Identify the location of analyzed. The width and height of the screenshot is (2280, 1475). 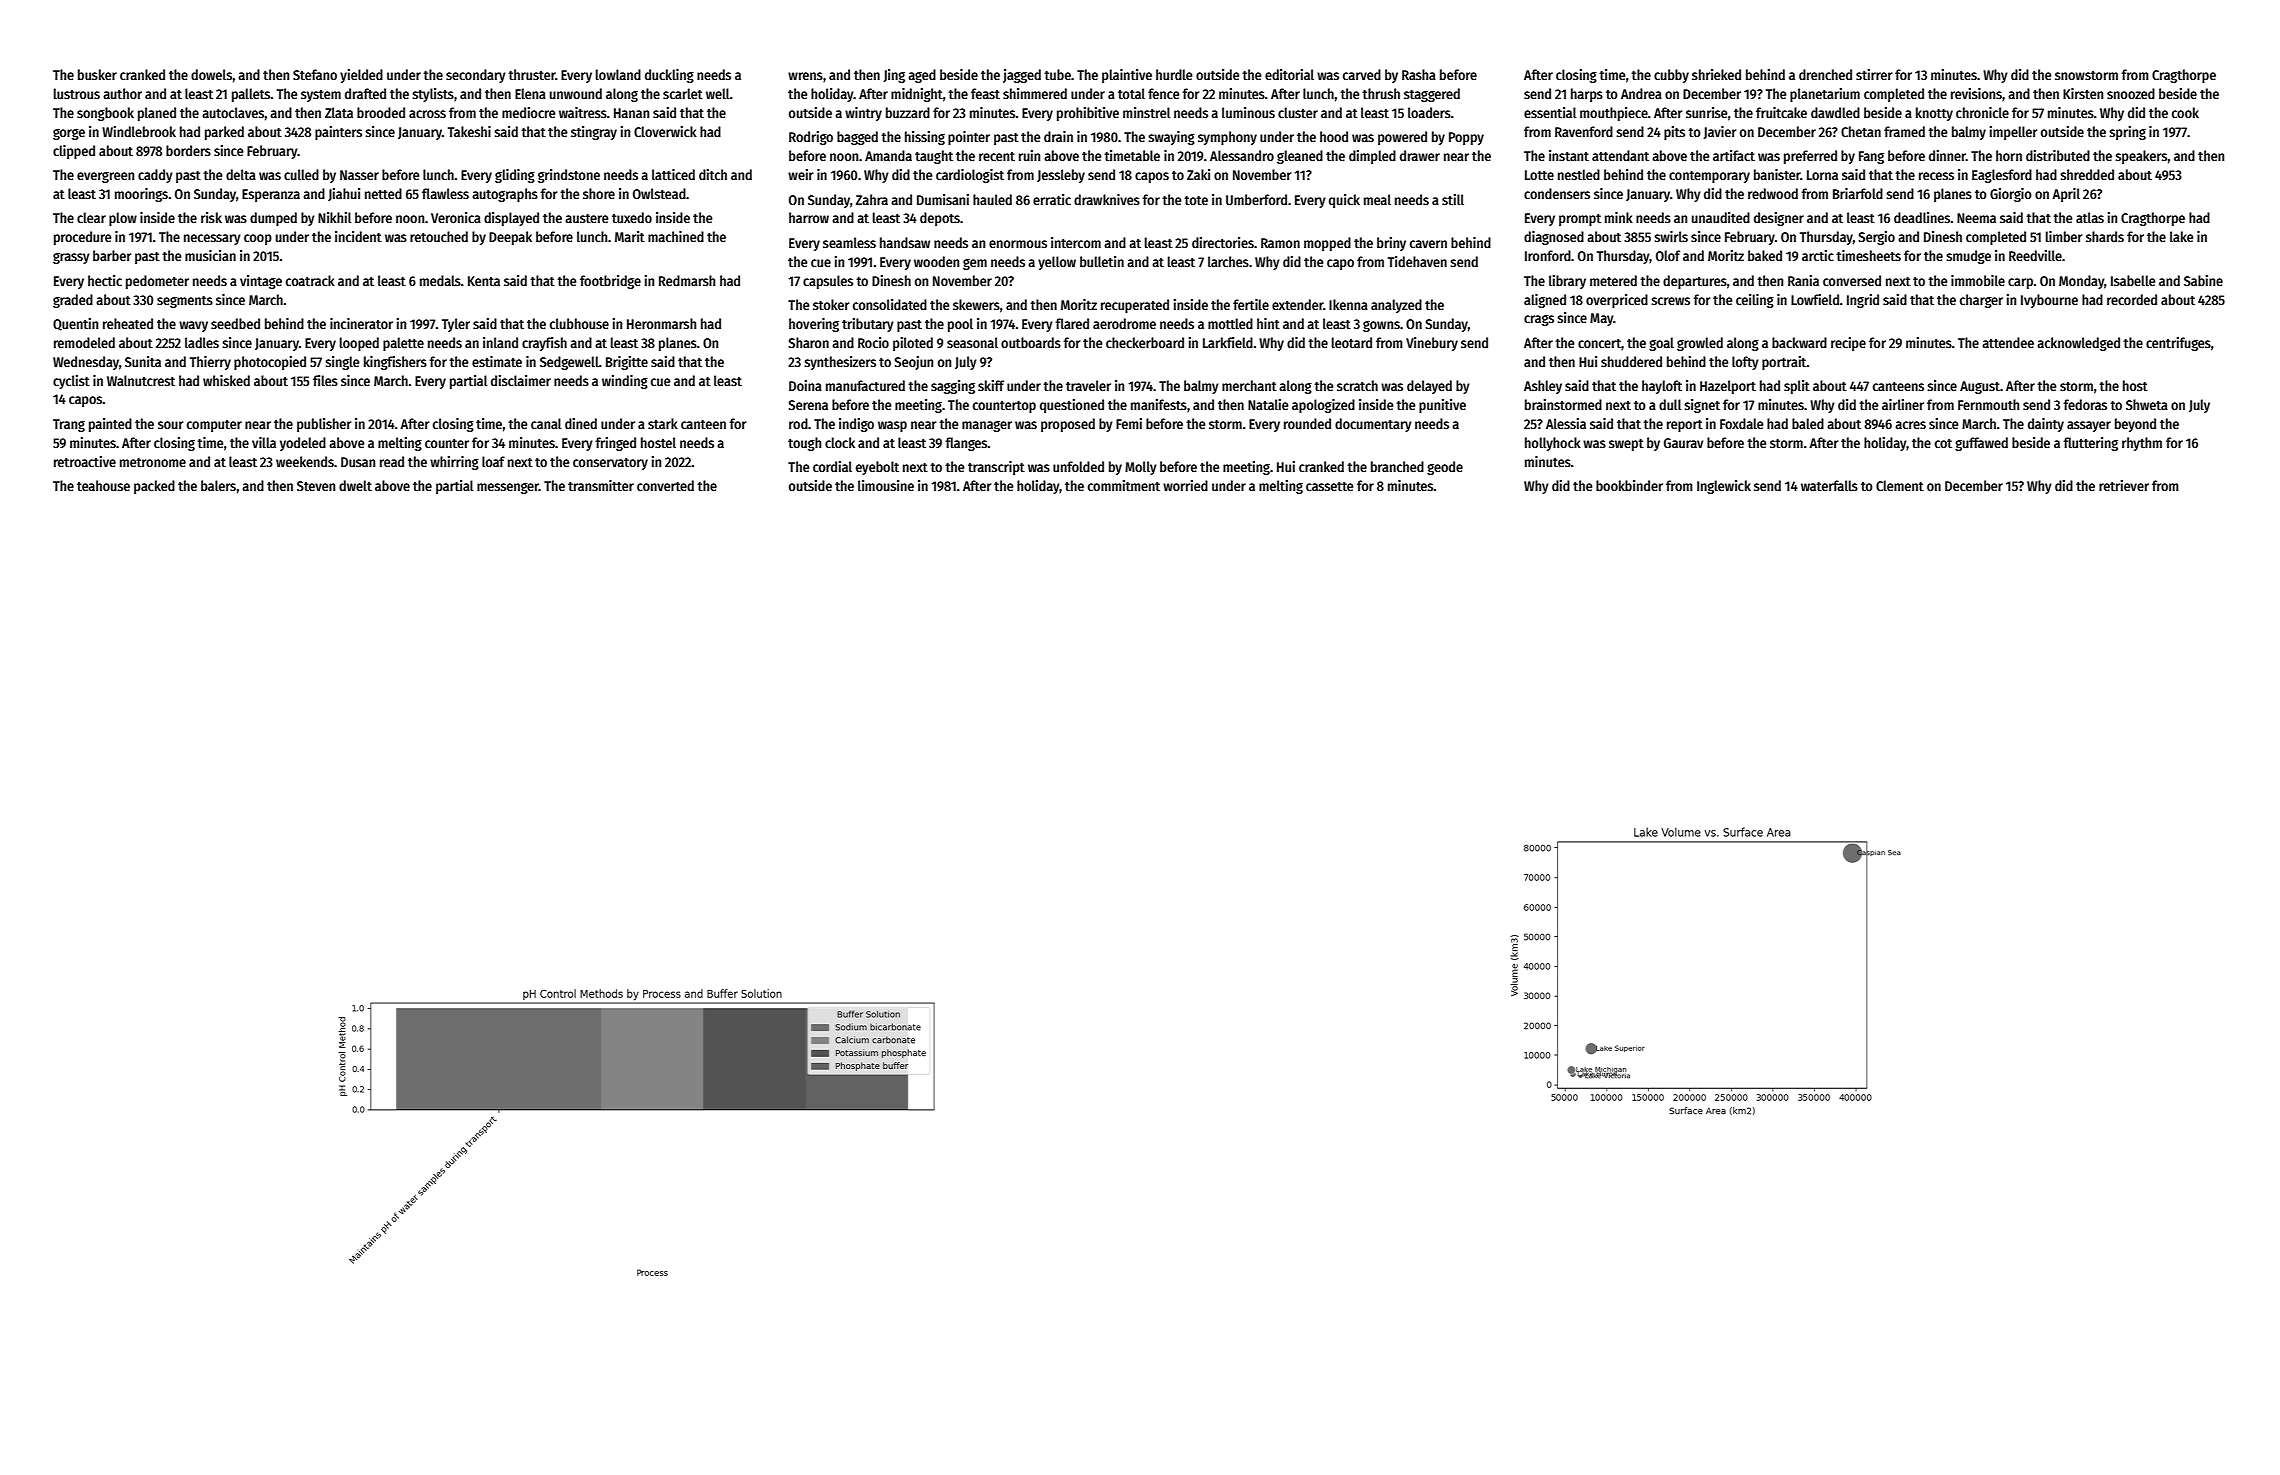
(1396, 306).
